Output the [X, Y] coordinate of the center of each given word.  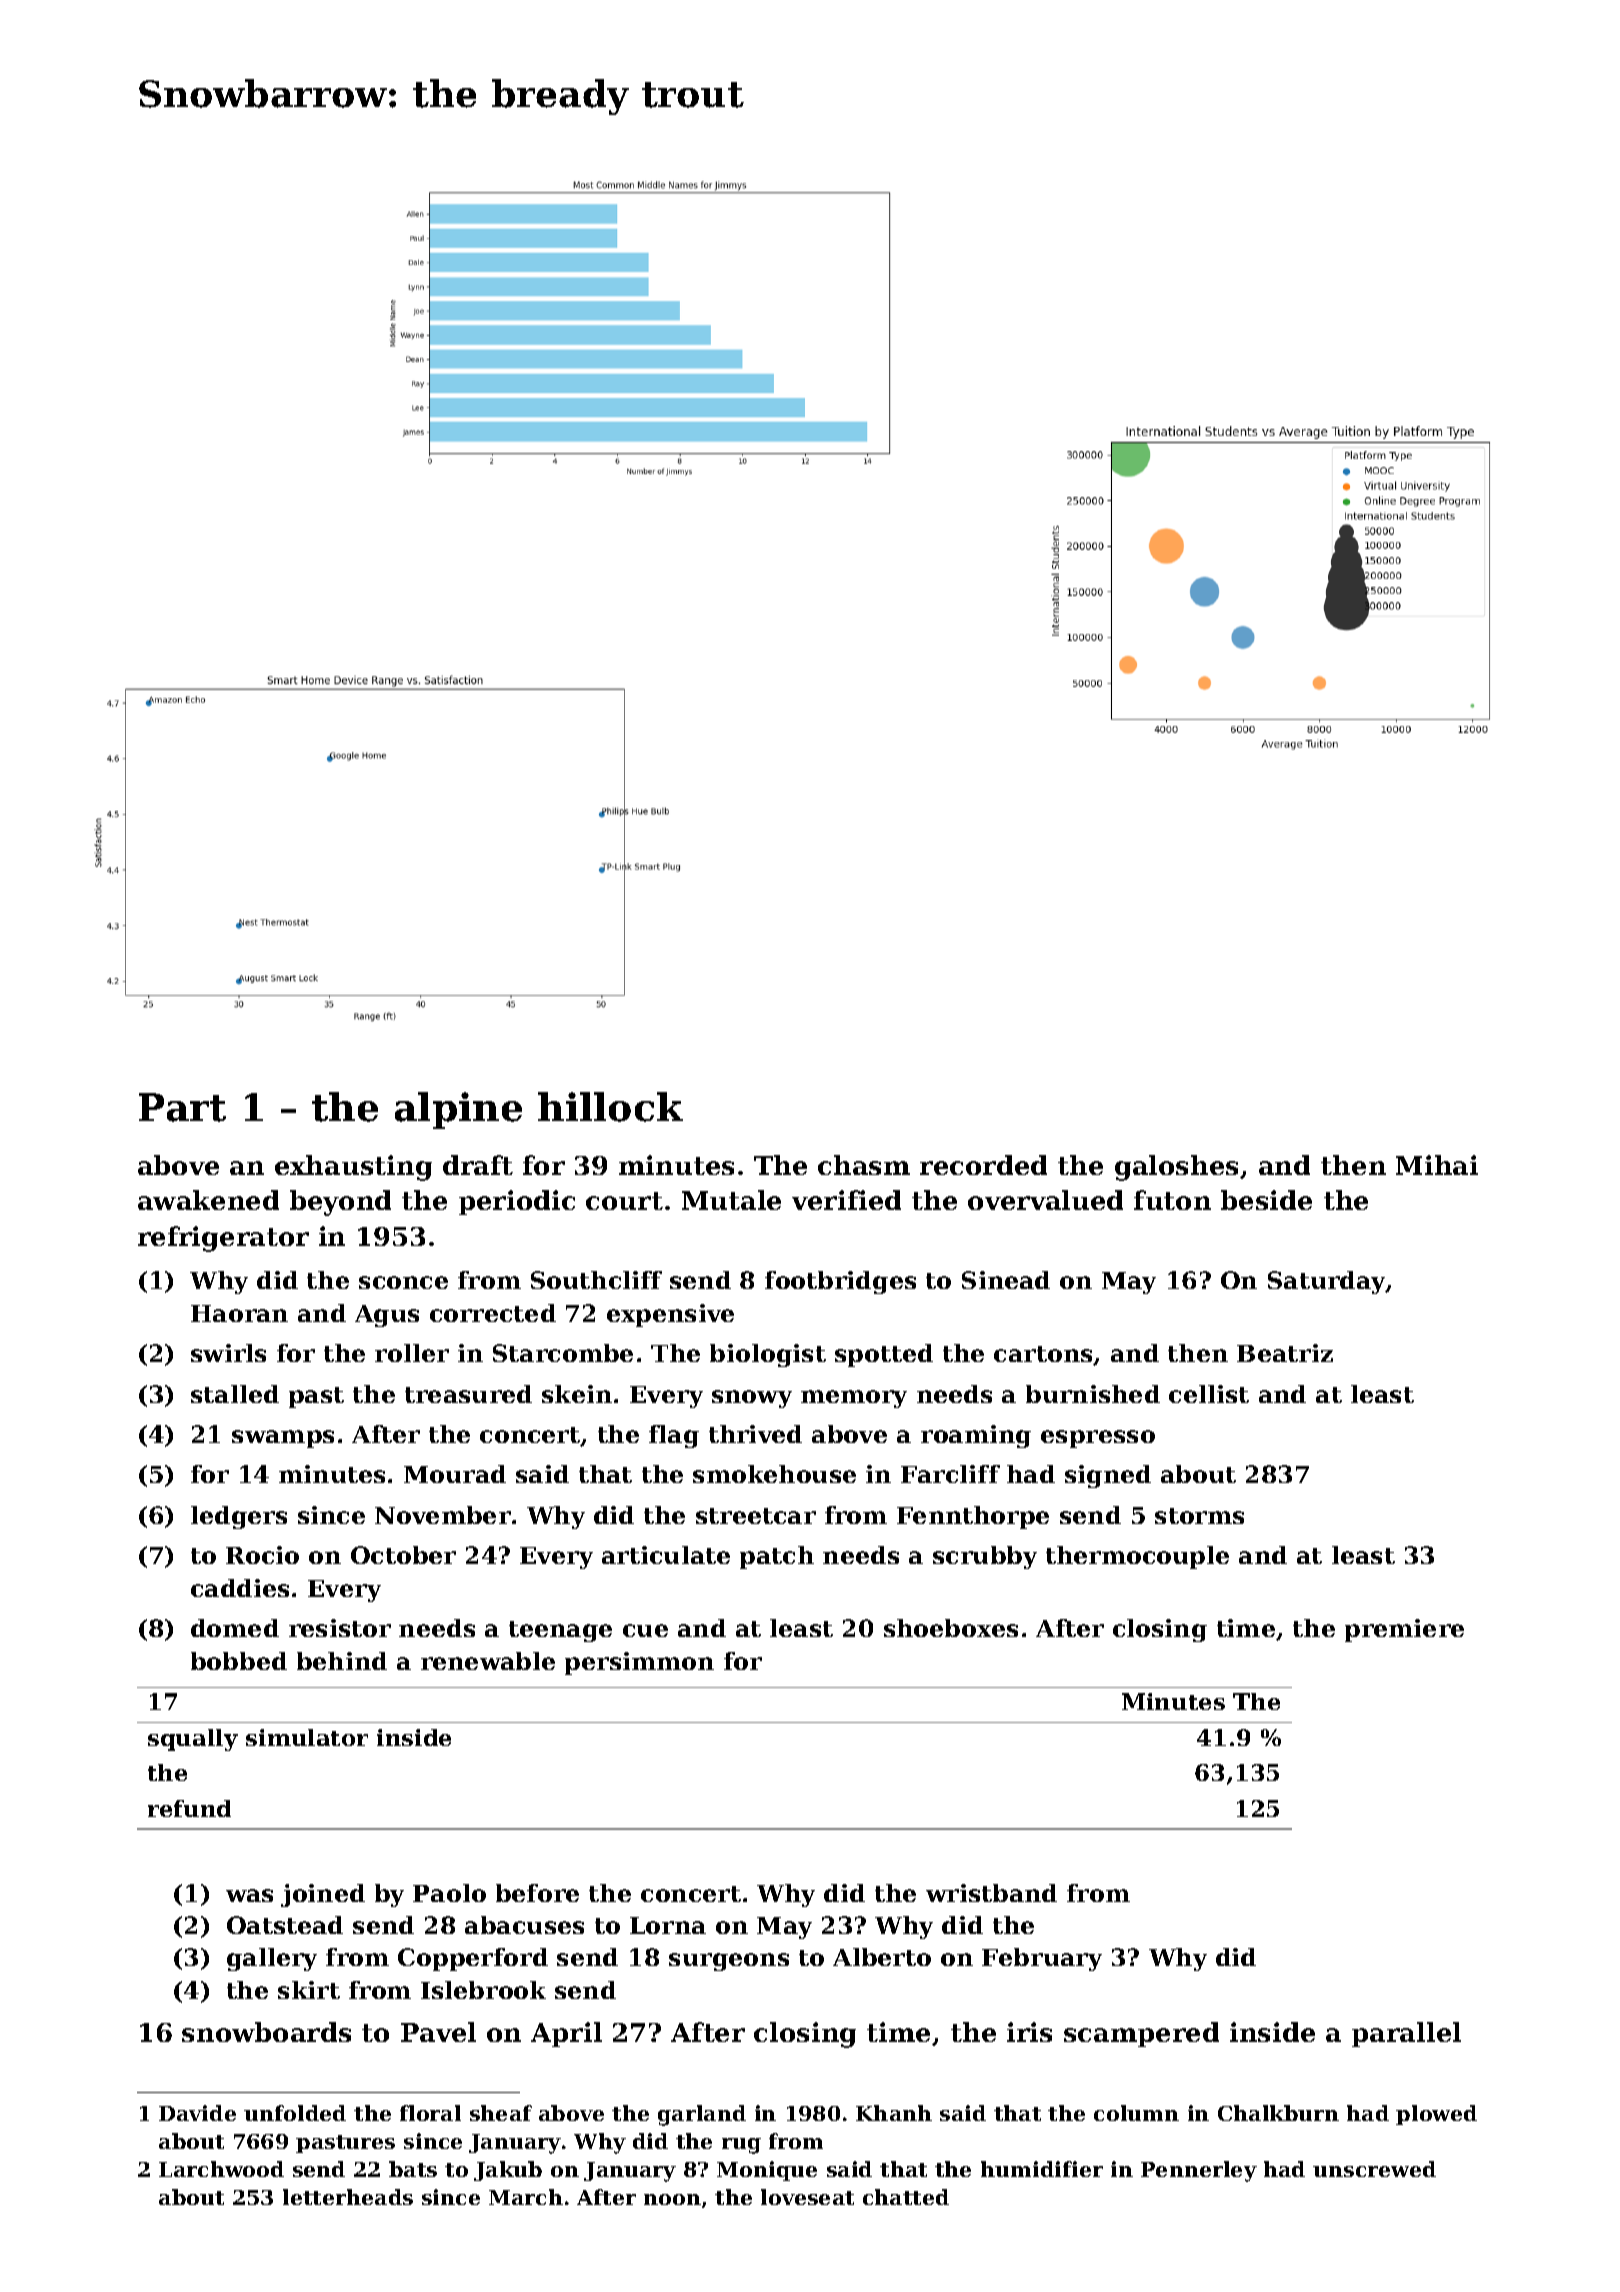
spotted [884, 1355]
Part [182, 1107]
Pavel [438, 2032]
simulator [307, 1737]
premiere [1404, 1630]
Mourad [455, 1474]
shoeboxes [951, 1628]
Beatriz [1285, 1353]
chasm [864, 1165]
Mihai [1437, 1165]
